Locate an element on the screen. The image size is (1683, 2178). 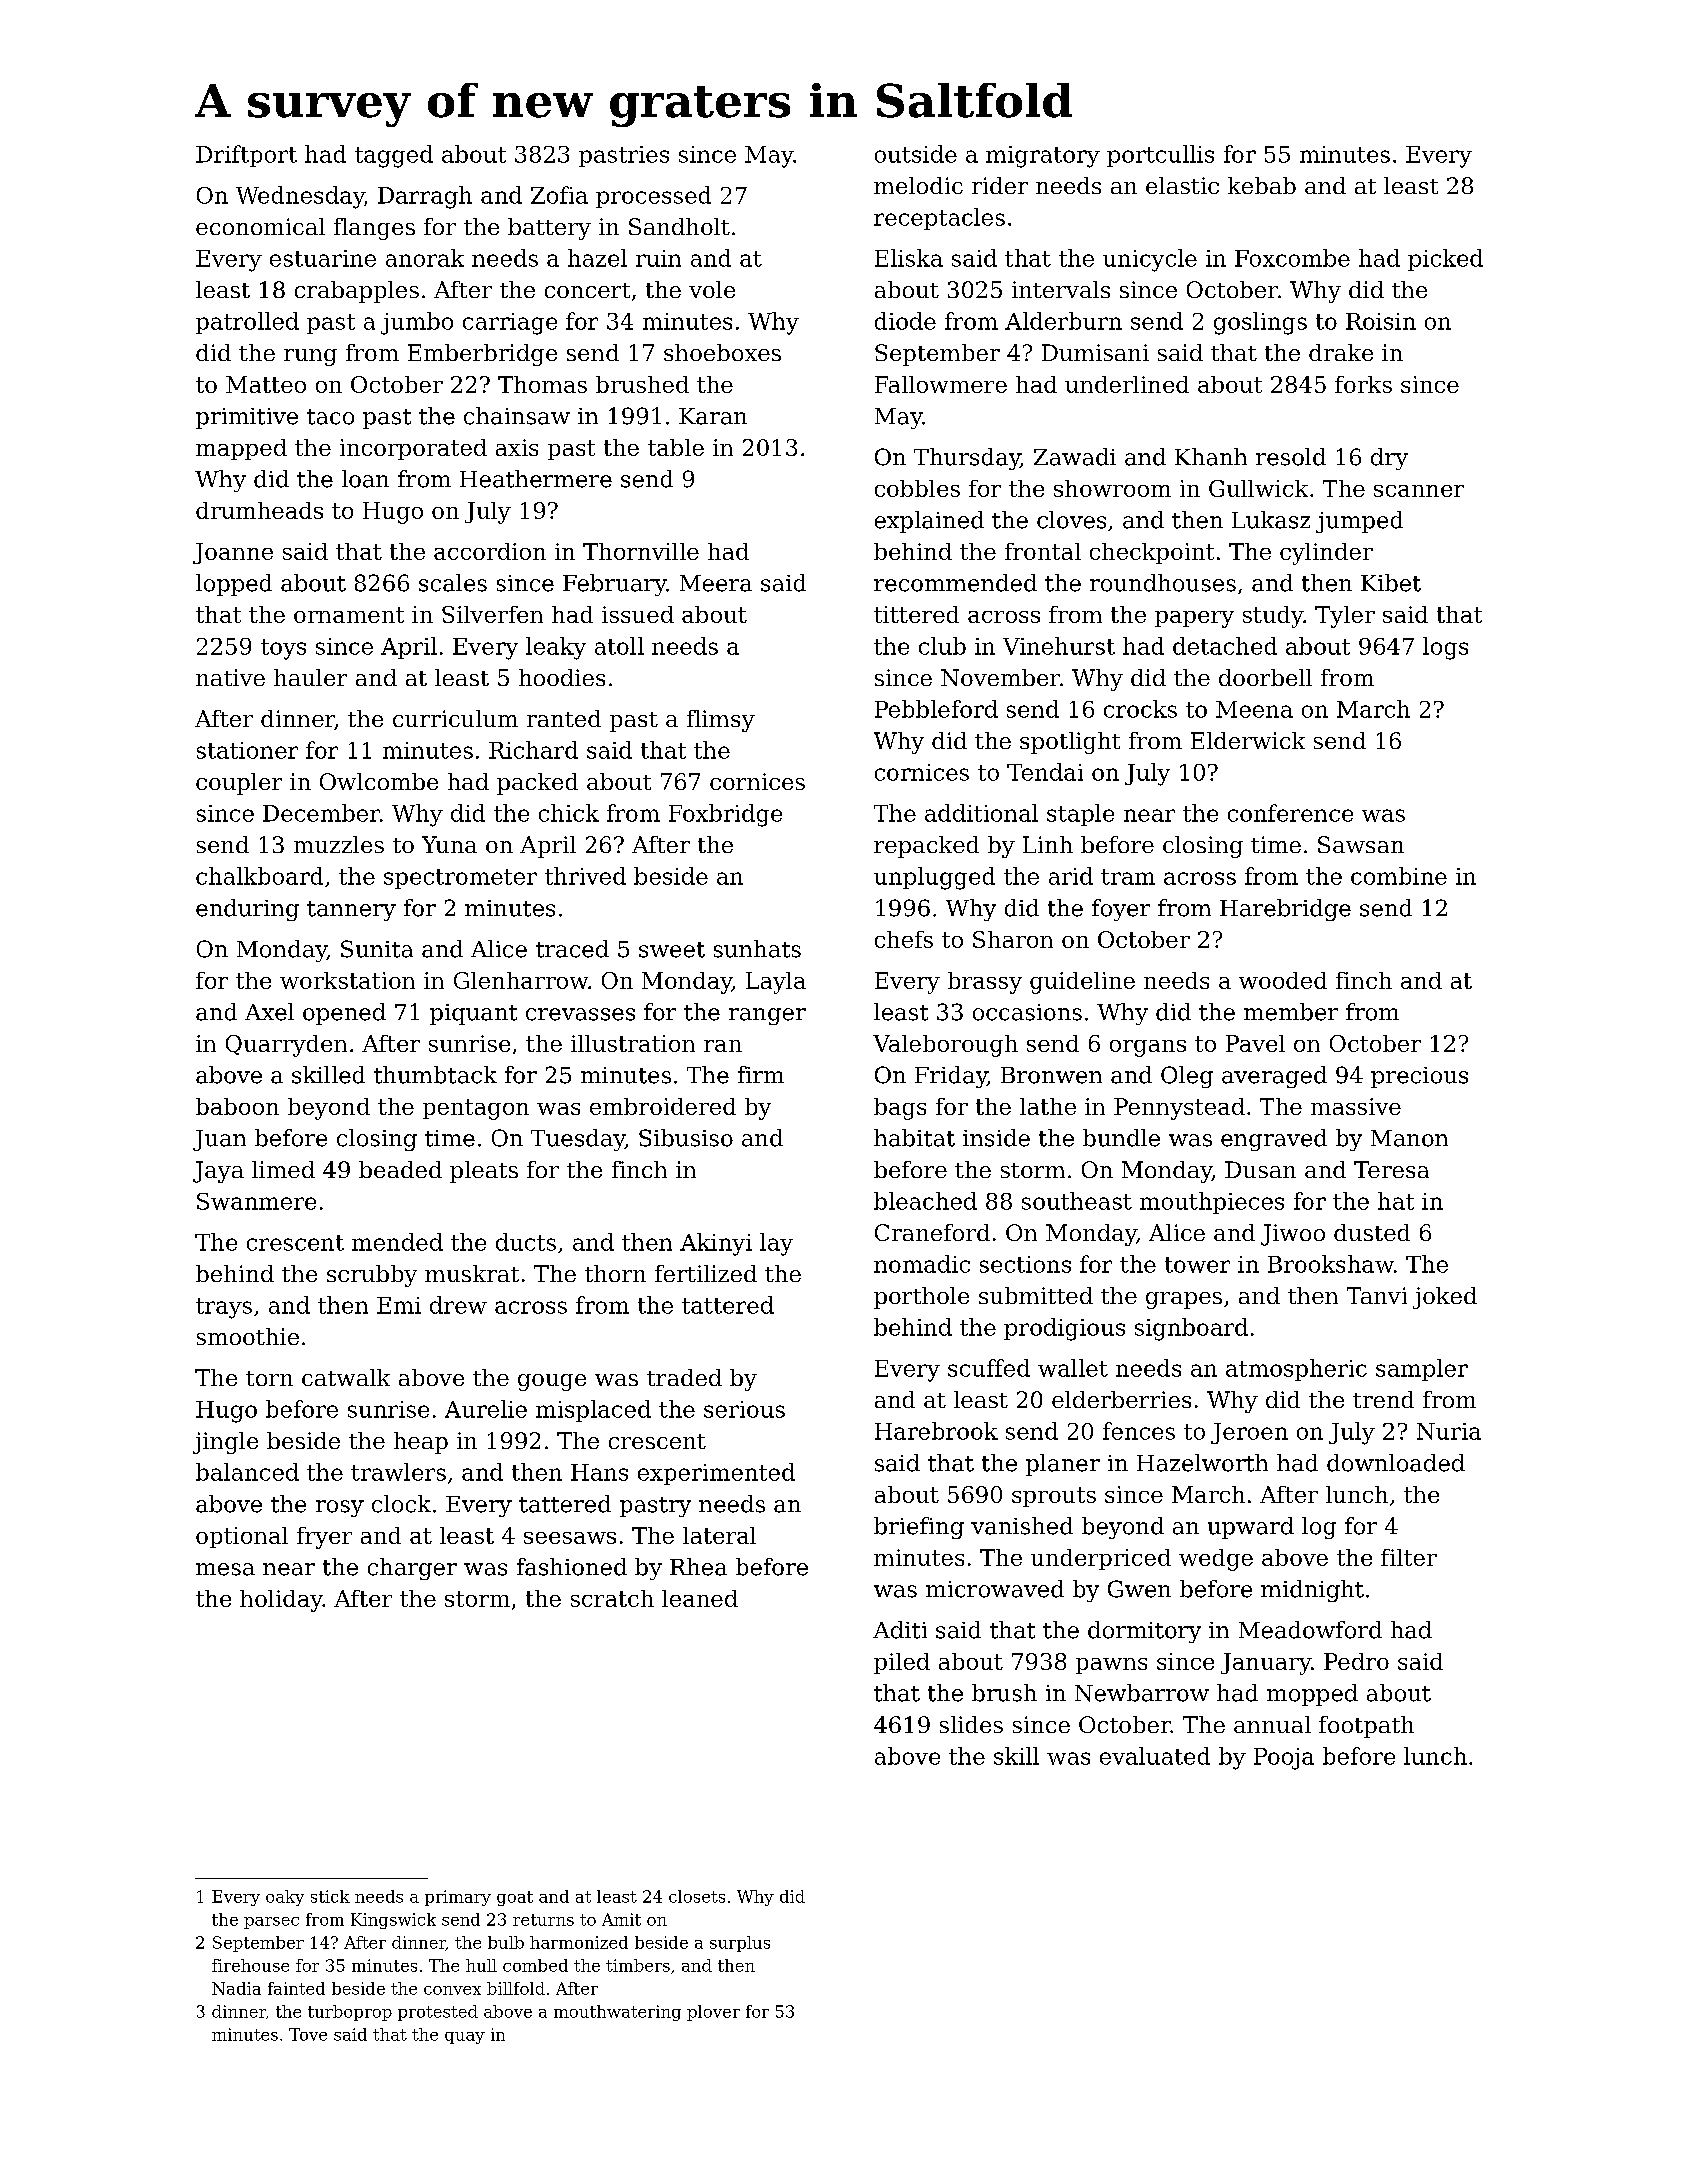
doorbell is located at coordinates (1265, 677).
